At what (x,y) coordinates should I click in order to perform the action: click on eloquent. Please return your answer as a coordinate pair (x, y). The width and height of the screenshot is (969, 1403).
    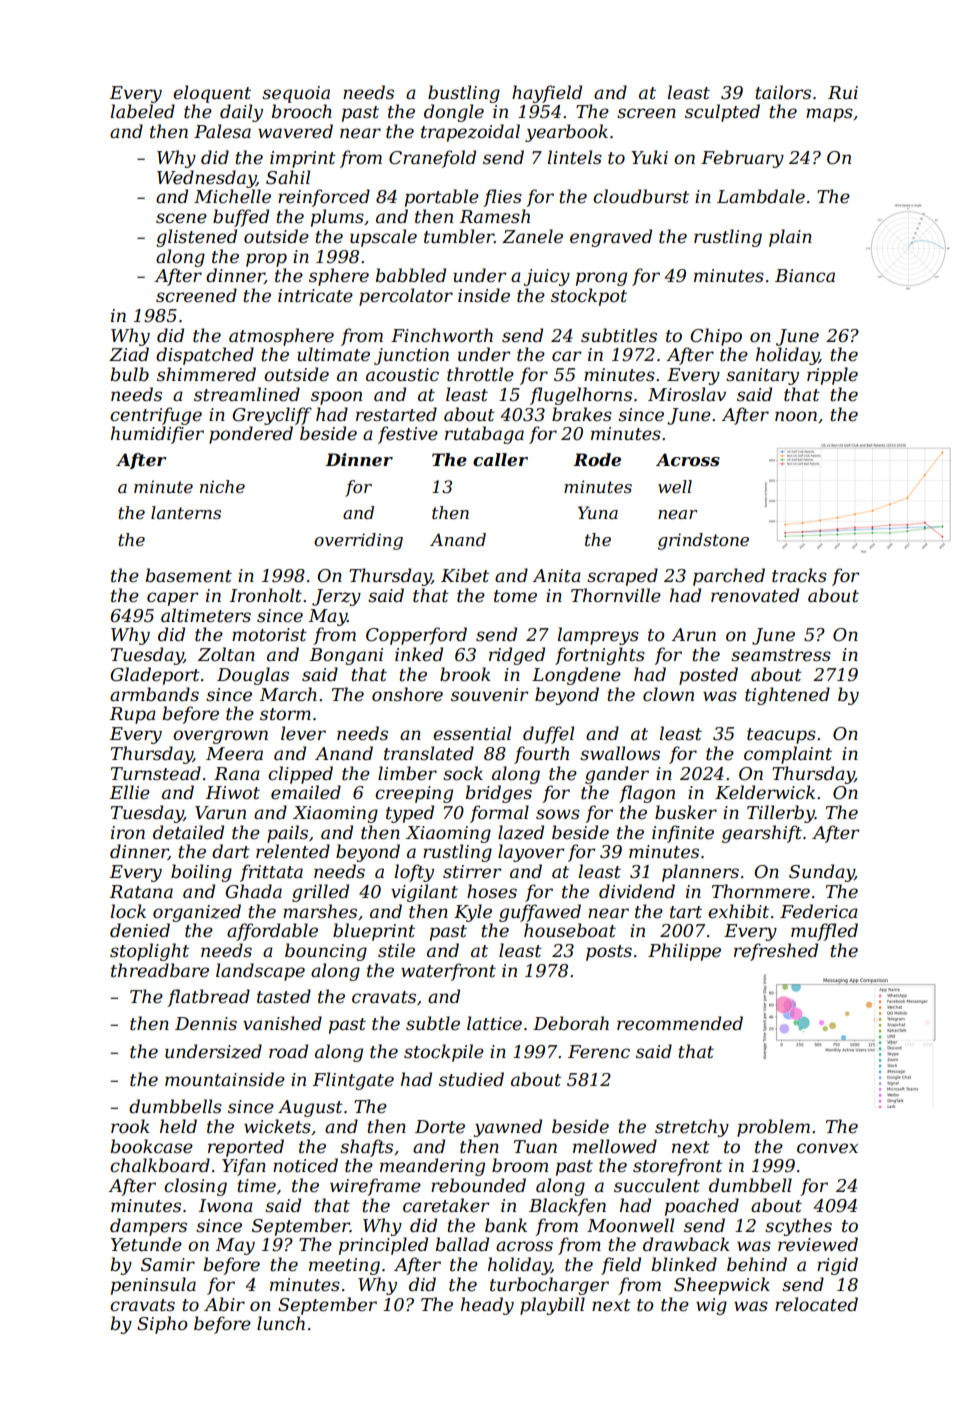
    Looking at the image, I should click on (212, 94).
